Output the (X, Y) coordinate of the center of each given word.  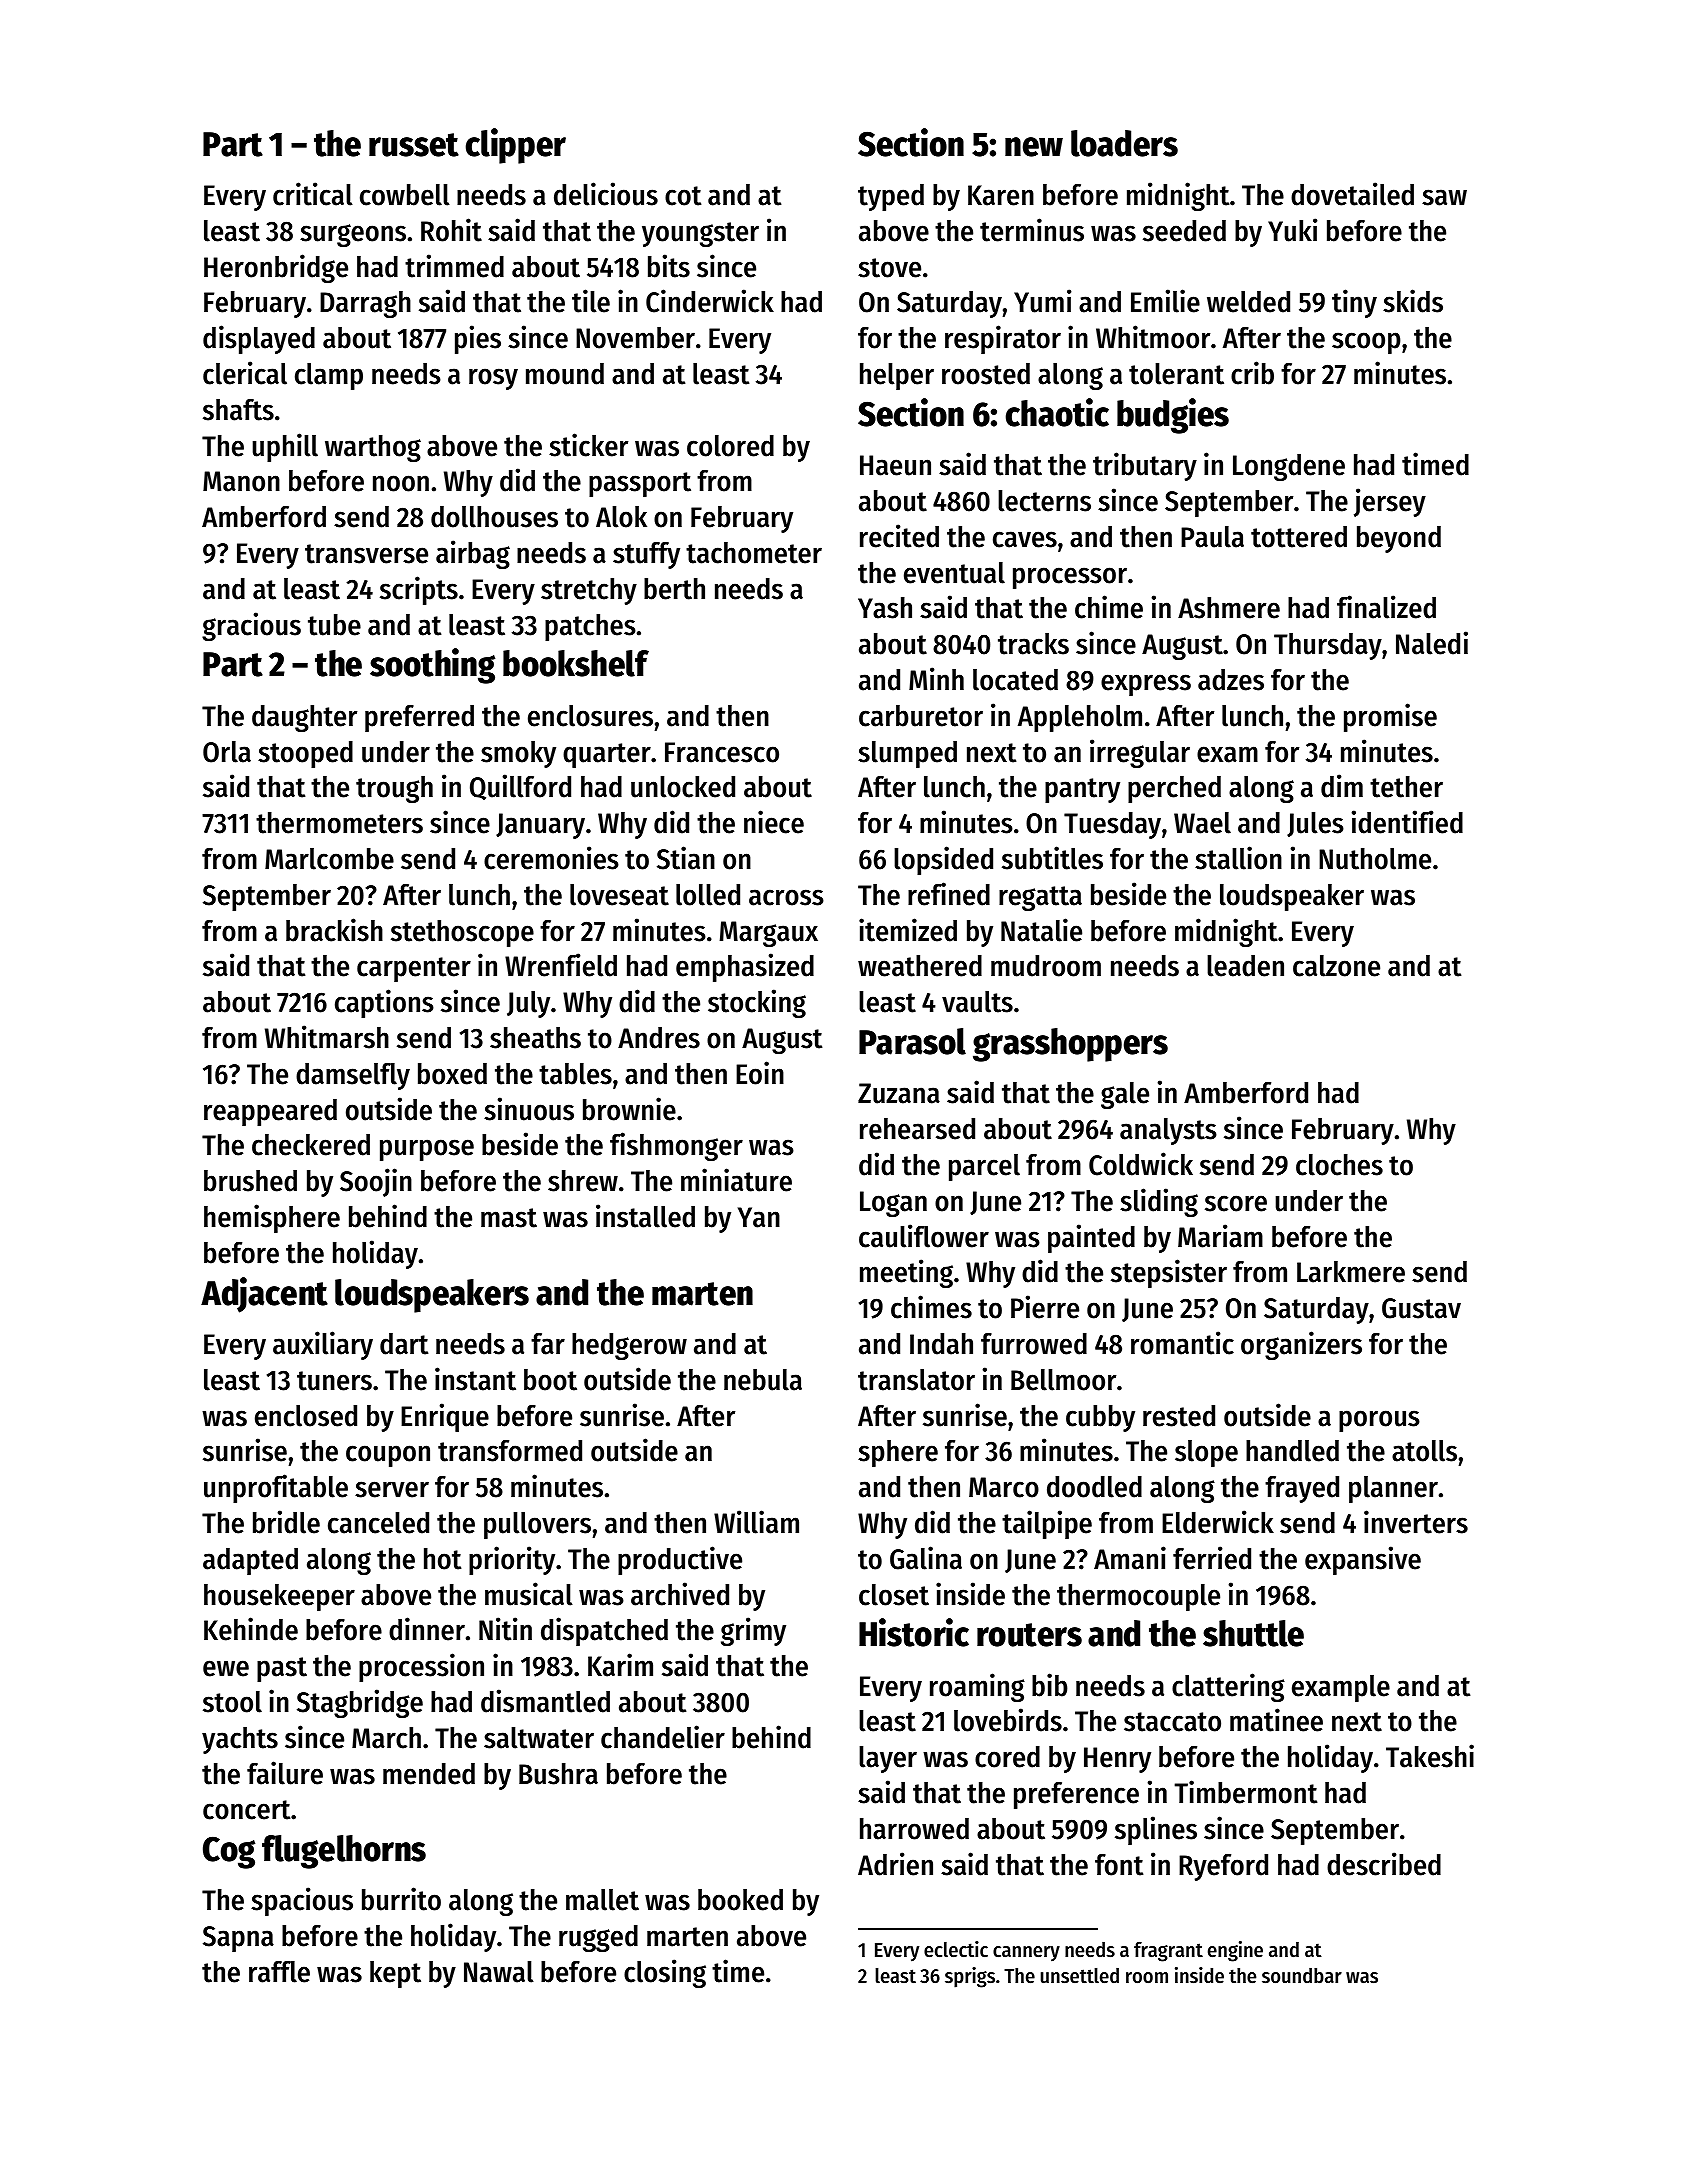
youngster (700, 234)
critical (313, 194)
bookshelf (576, 663)
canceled (378, 1523)
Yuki (1292, 230)
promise (1390, 717)
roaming (977, 1687)
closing (665, 1973)
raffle (279, 1972)
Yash (885, 608)
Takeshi (1430, 1756)
